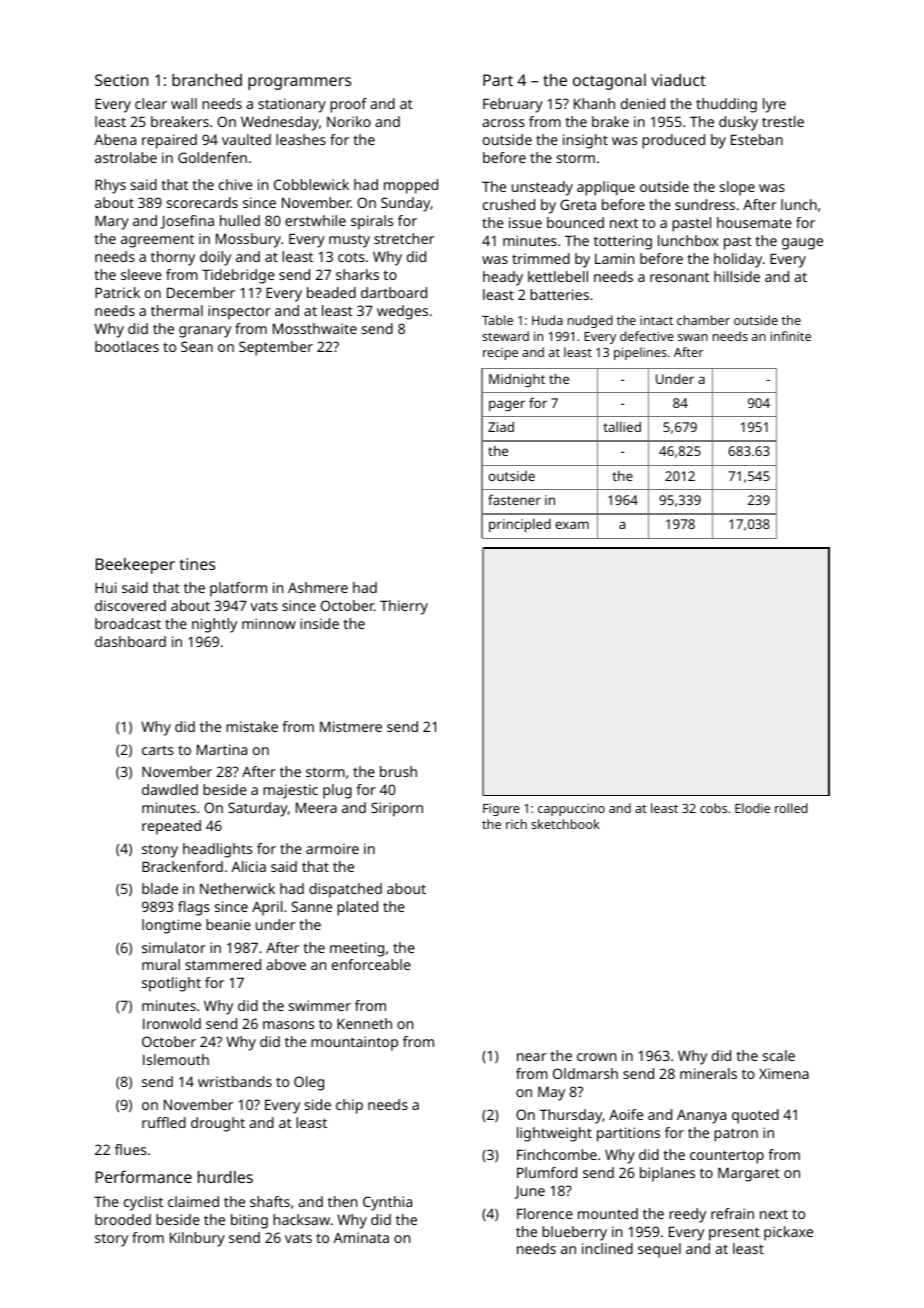  I want to click on Thierry, so click(404, 607).
